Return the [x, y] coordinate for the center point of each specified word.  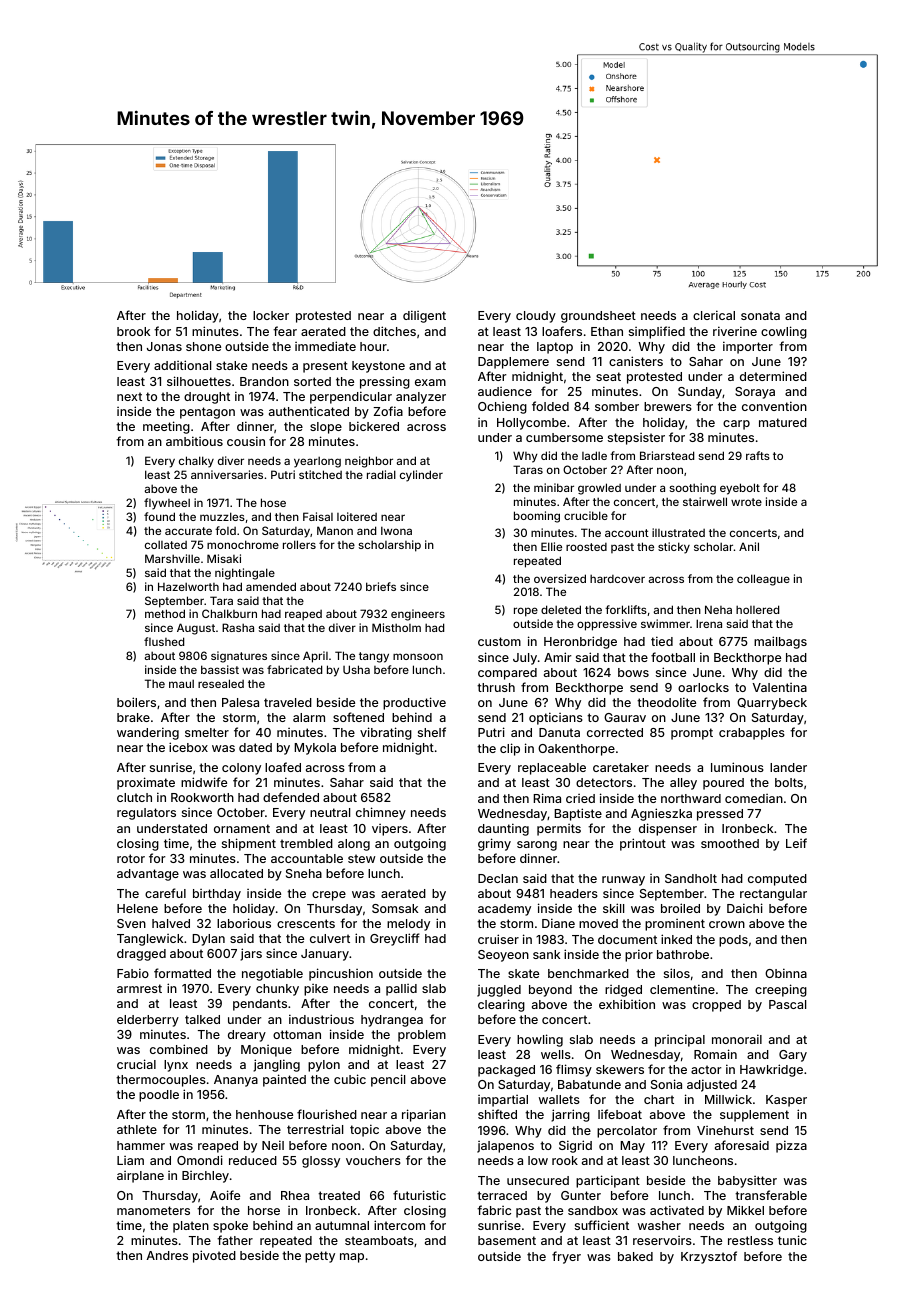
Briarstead [667, 455]
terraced [502, 1195]
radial [381, 474]
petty [320, 1257]
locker [271, 315]
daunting [503, 829]
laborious [244, 923]
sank [546, 954]
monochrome [243, 544]
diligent [424, 316]
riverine [735, 331]
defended [291, 797]
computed [777, 880]
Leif [796, 843]
